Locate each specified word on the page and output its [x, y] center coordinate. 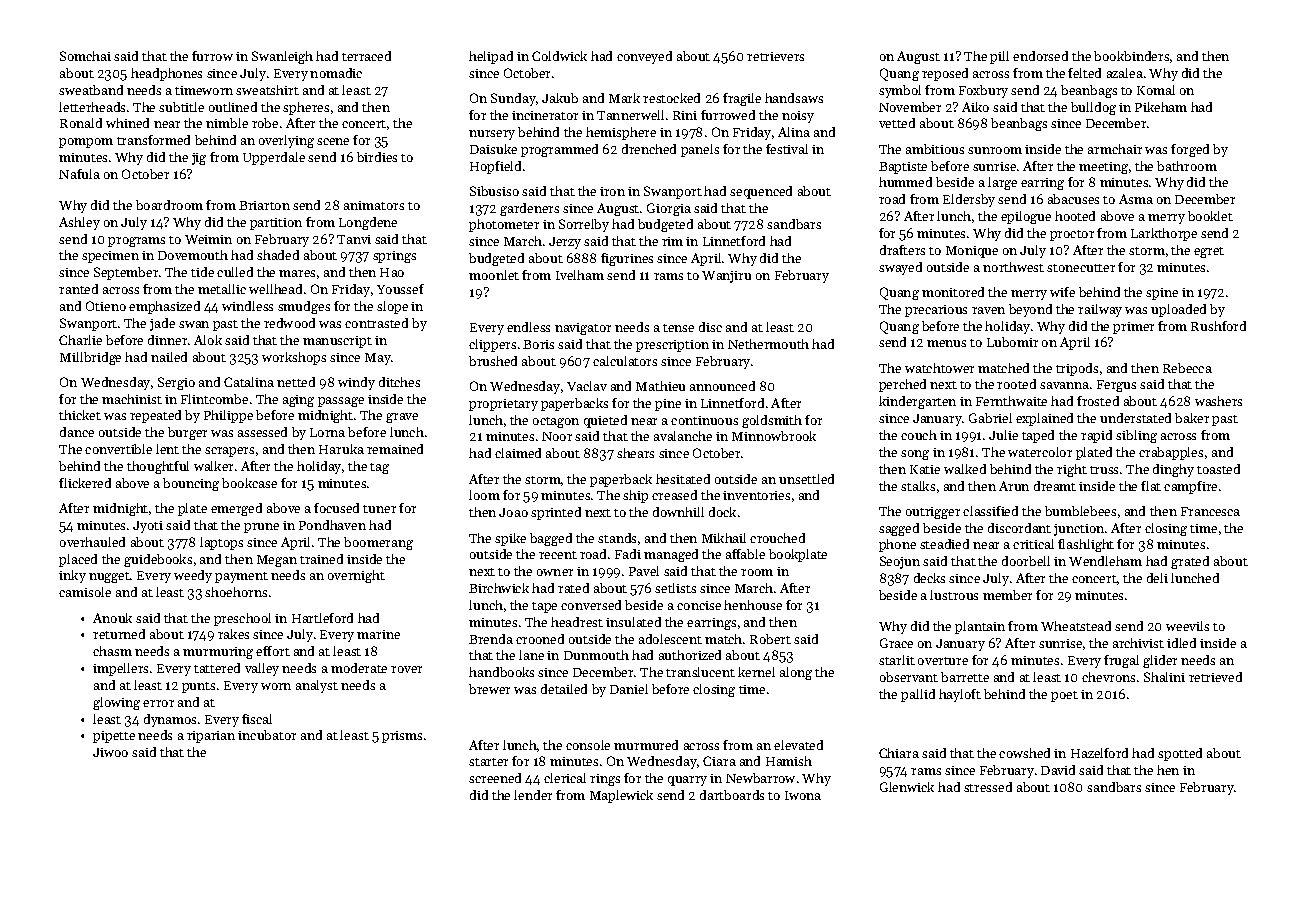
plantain [980, 627]
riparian [211, 737]
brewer [489, 689]
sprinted [556, 513]
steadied [944, 544]
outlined [233, 107]
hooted [1075, 216]
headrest [577, 622]
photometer [504, 225]
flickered [85, 483]
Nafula [79, 174]
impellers [120, 669]
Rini [685, 115]
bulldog [1093, 108]
